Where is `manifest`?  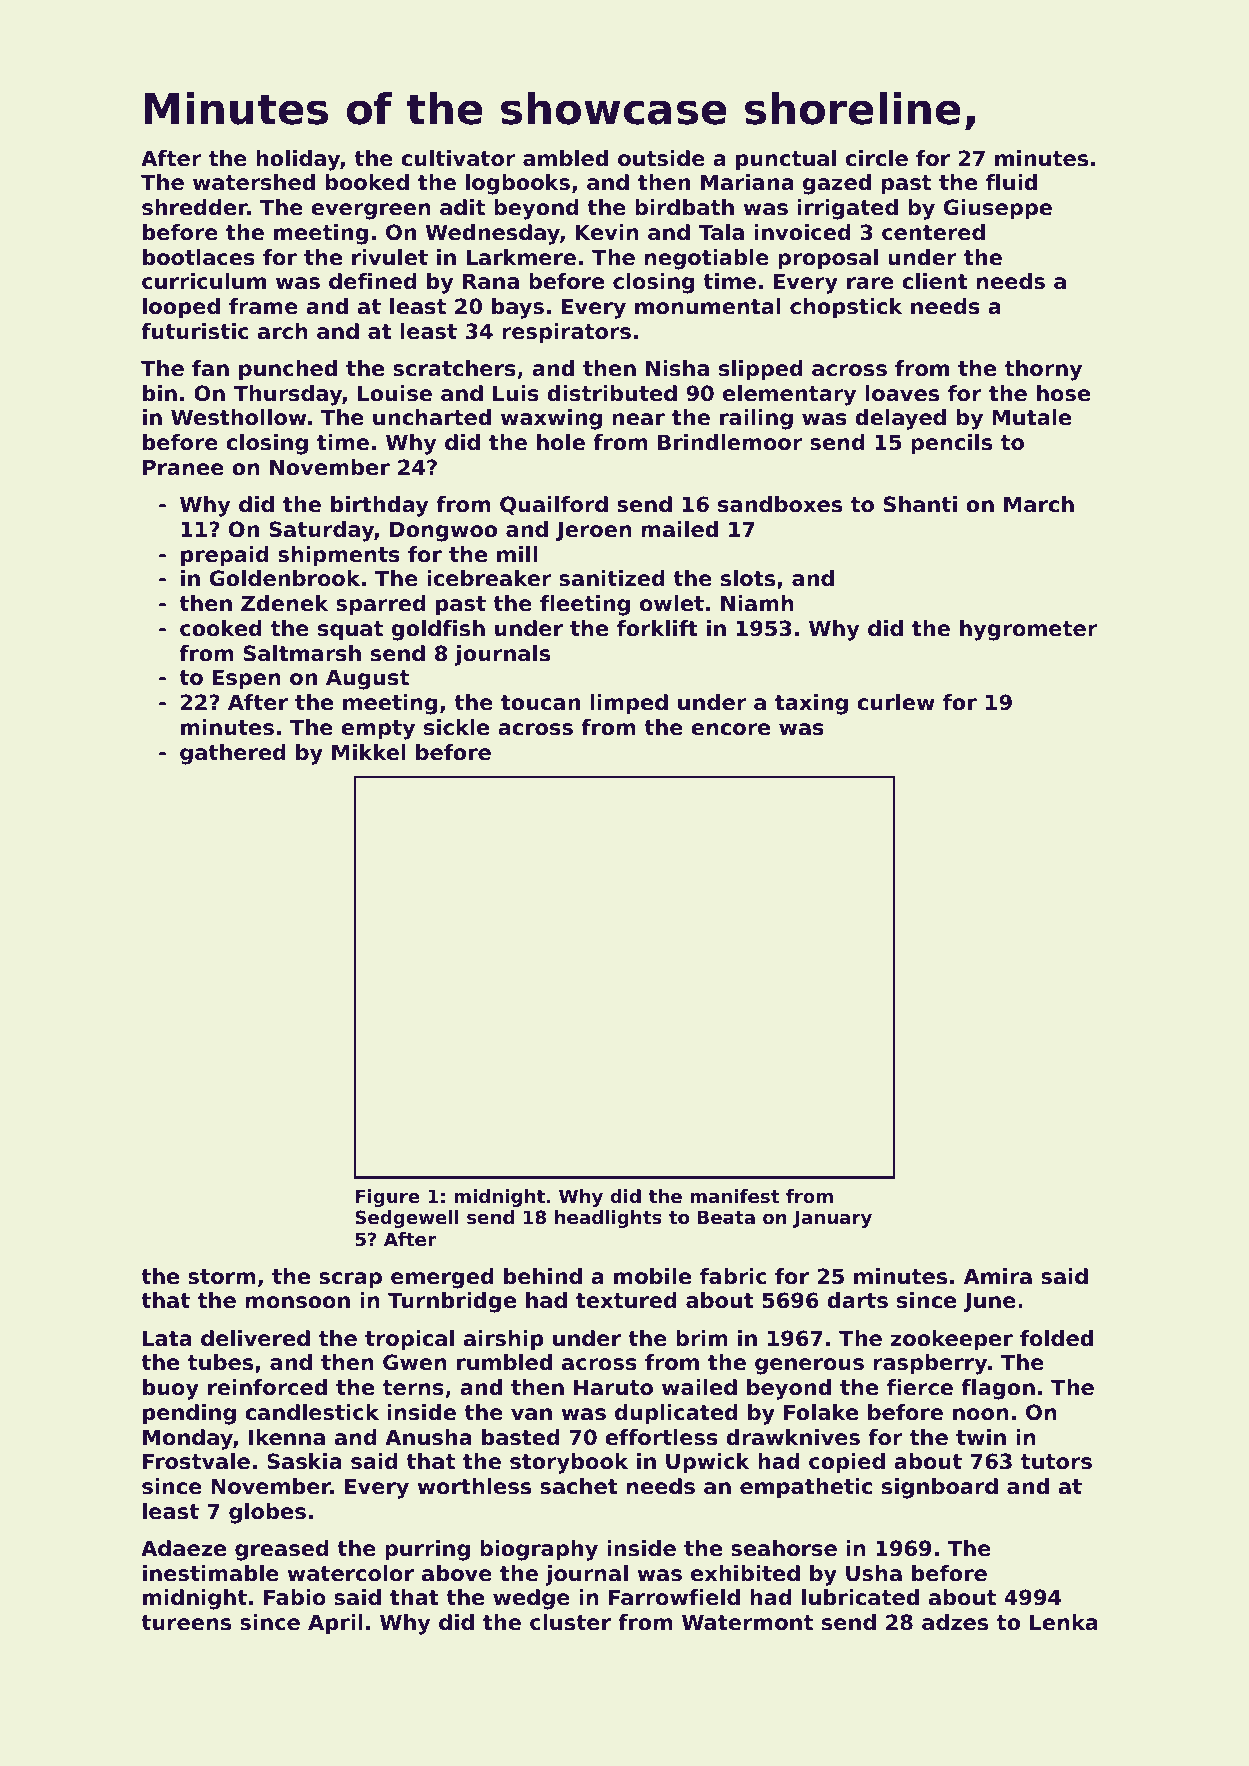
manifest is located at coordinates (734, 1196).
